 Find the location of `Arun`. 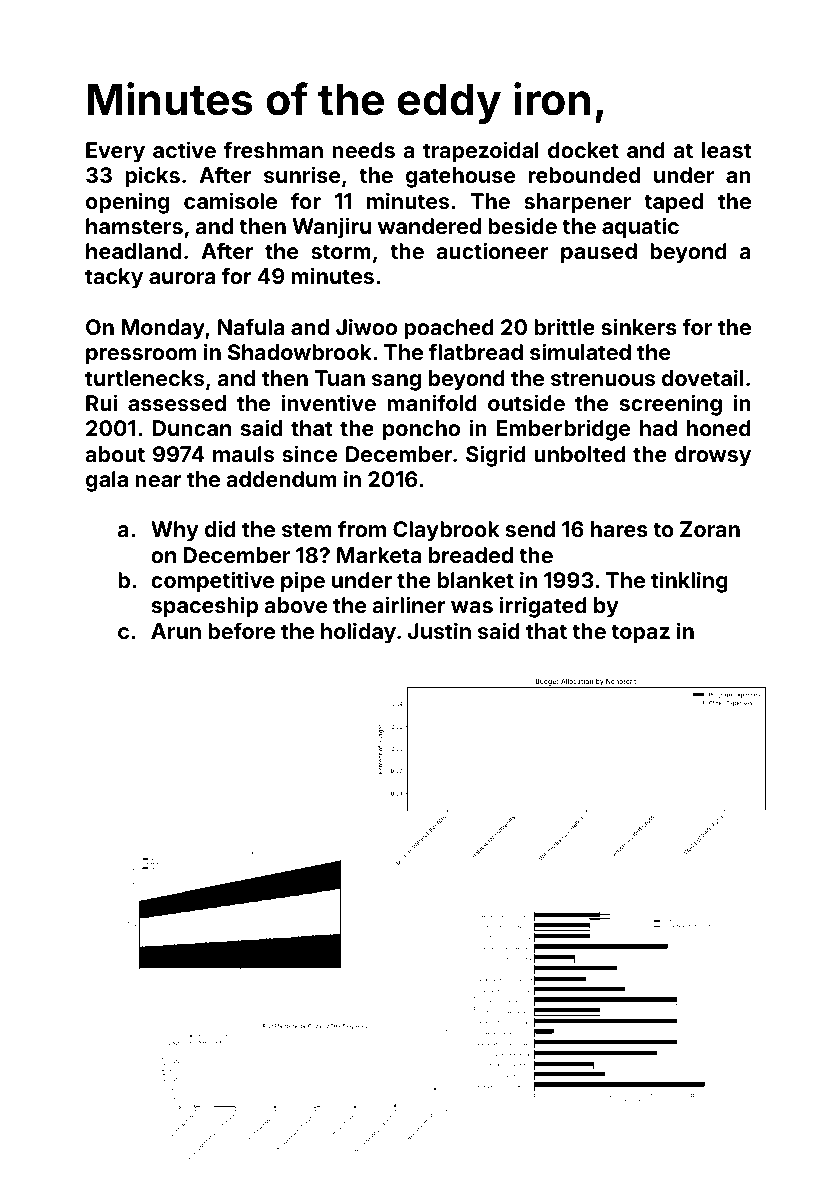

Arun is located at coordinates (176, 631).
